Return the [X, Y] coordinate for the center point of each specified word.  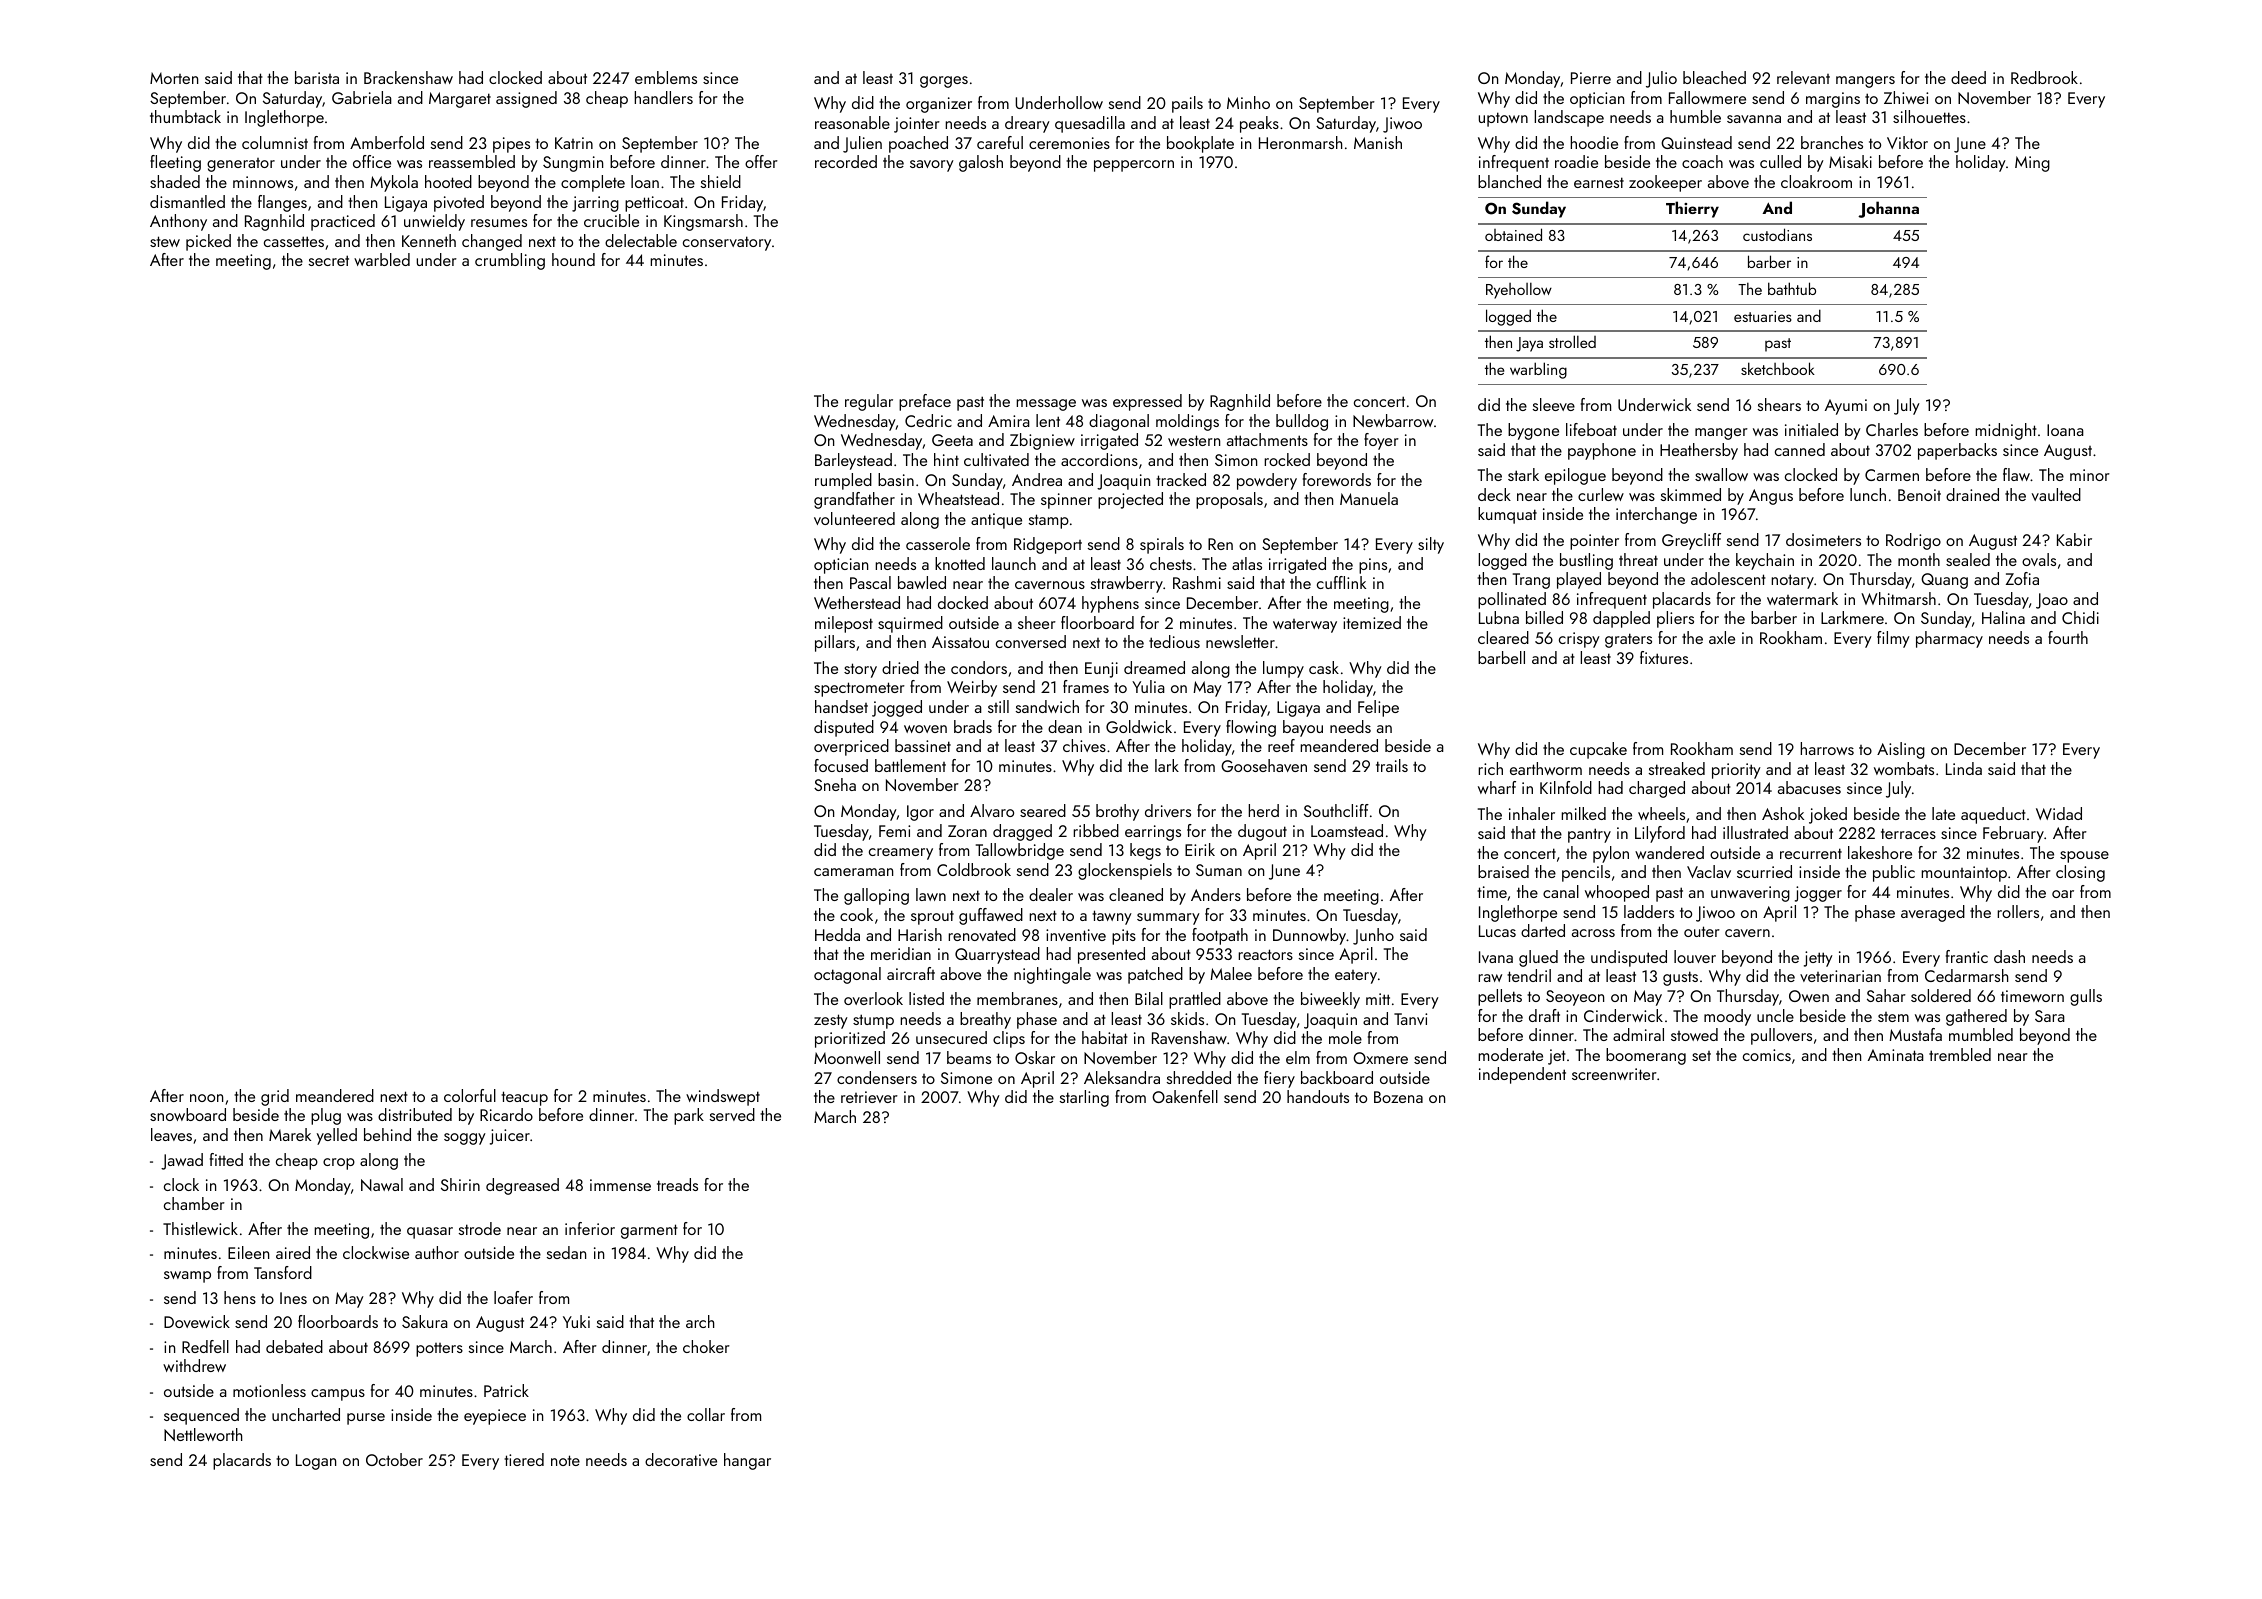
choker [706, 1346]
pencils [1586, 873]
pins [1373, 566]
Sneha [835, 784]
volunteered [854, 518]
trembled [1960, 1054]
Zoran [967, 831]
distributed [415, 1114]
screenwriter [1614, 1074]
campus [338, 1395]
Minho [1248, 102]
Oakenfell [1185, 1096]
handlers [663, 97]
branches [1832, 142]
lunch [1868, 494]
